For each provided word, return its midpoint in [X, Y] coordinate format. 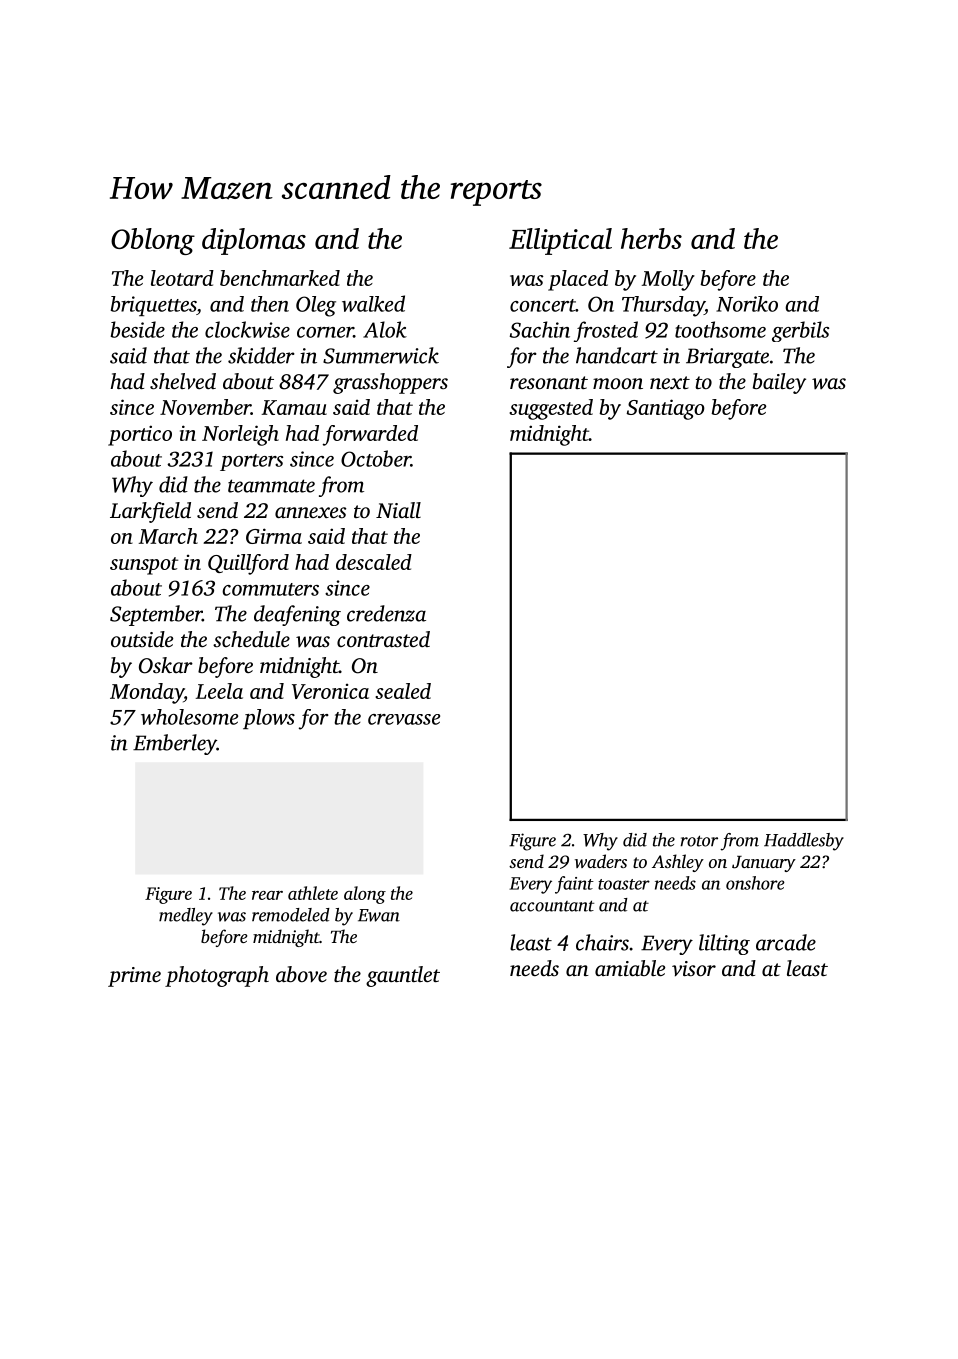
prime [134, 977]
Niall [398, 510]
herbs [651, 238]
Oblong [153, 241]
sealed [403, 691]
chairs [602, 942]
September [156, 615]
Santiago [665, 409]
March [168, 536]
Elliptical [560, 241]
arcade [786, 942]
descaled [374, 562]
